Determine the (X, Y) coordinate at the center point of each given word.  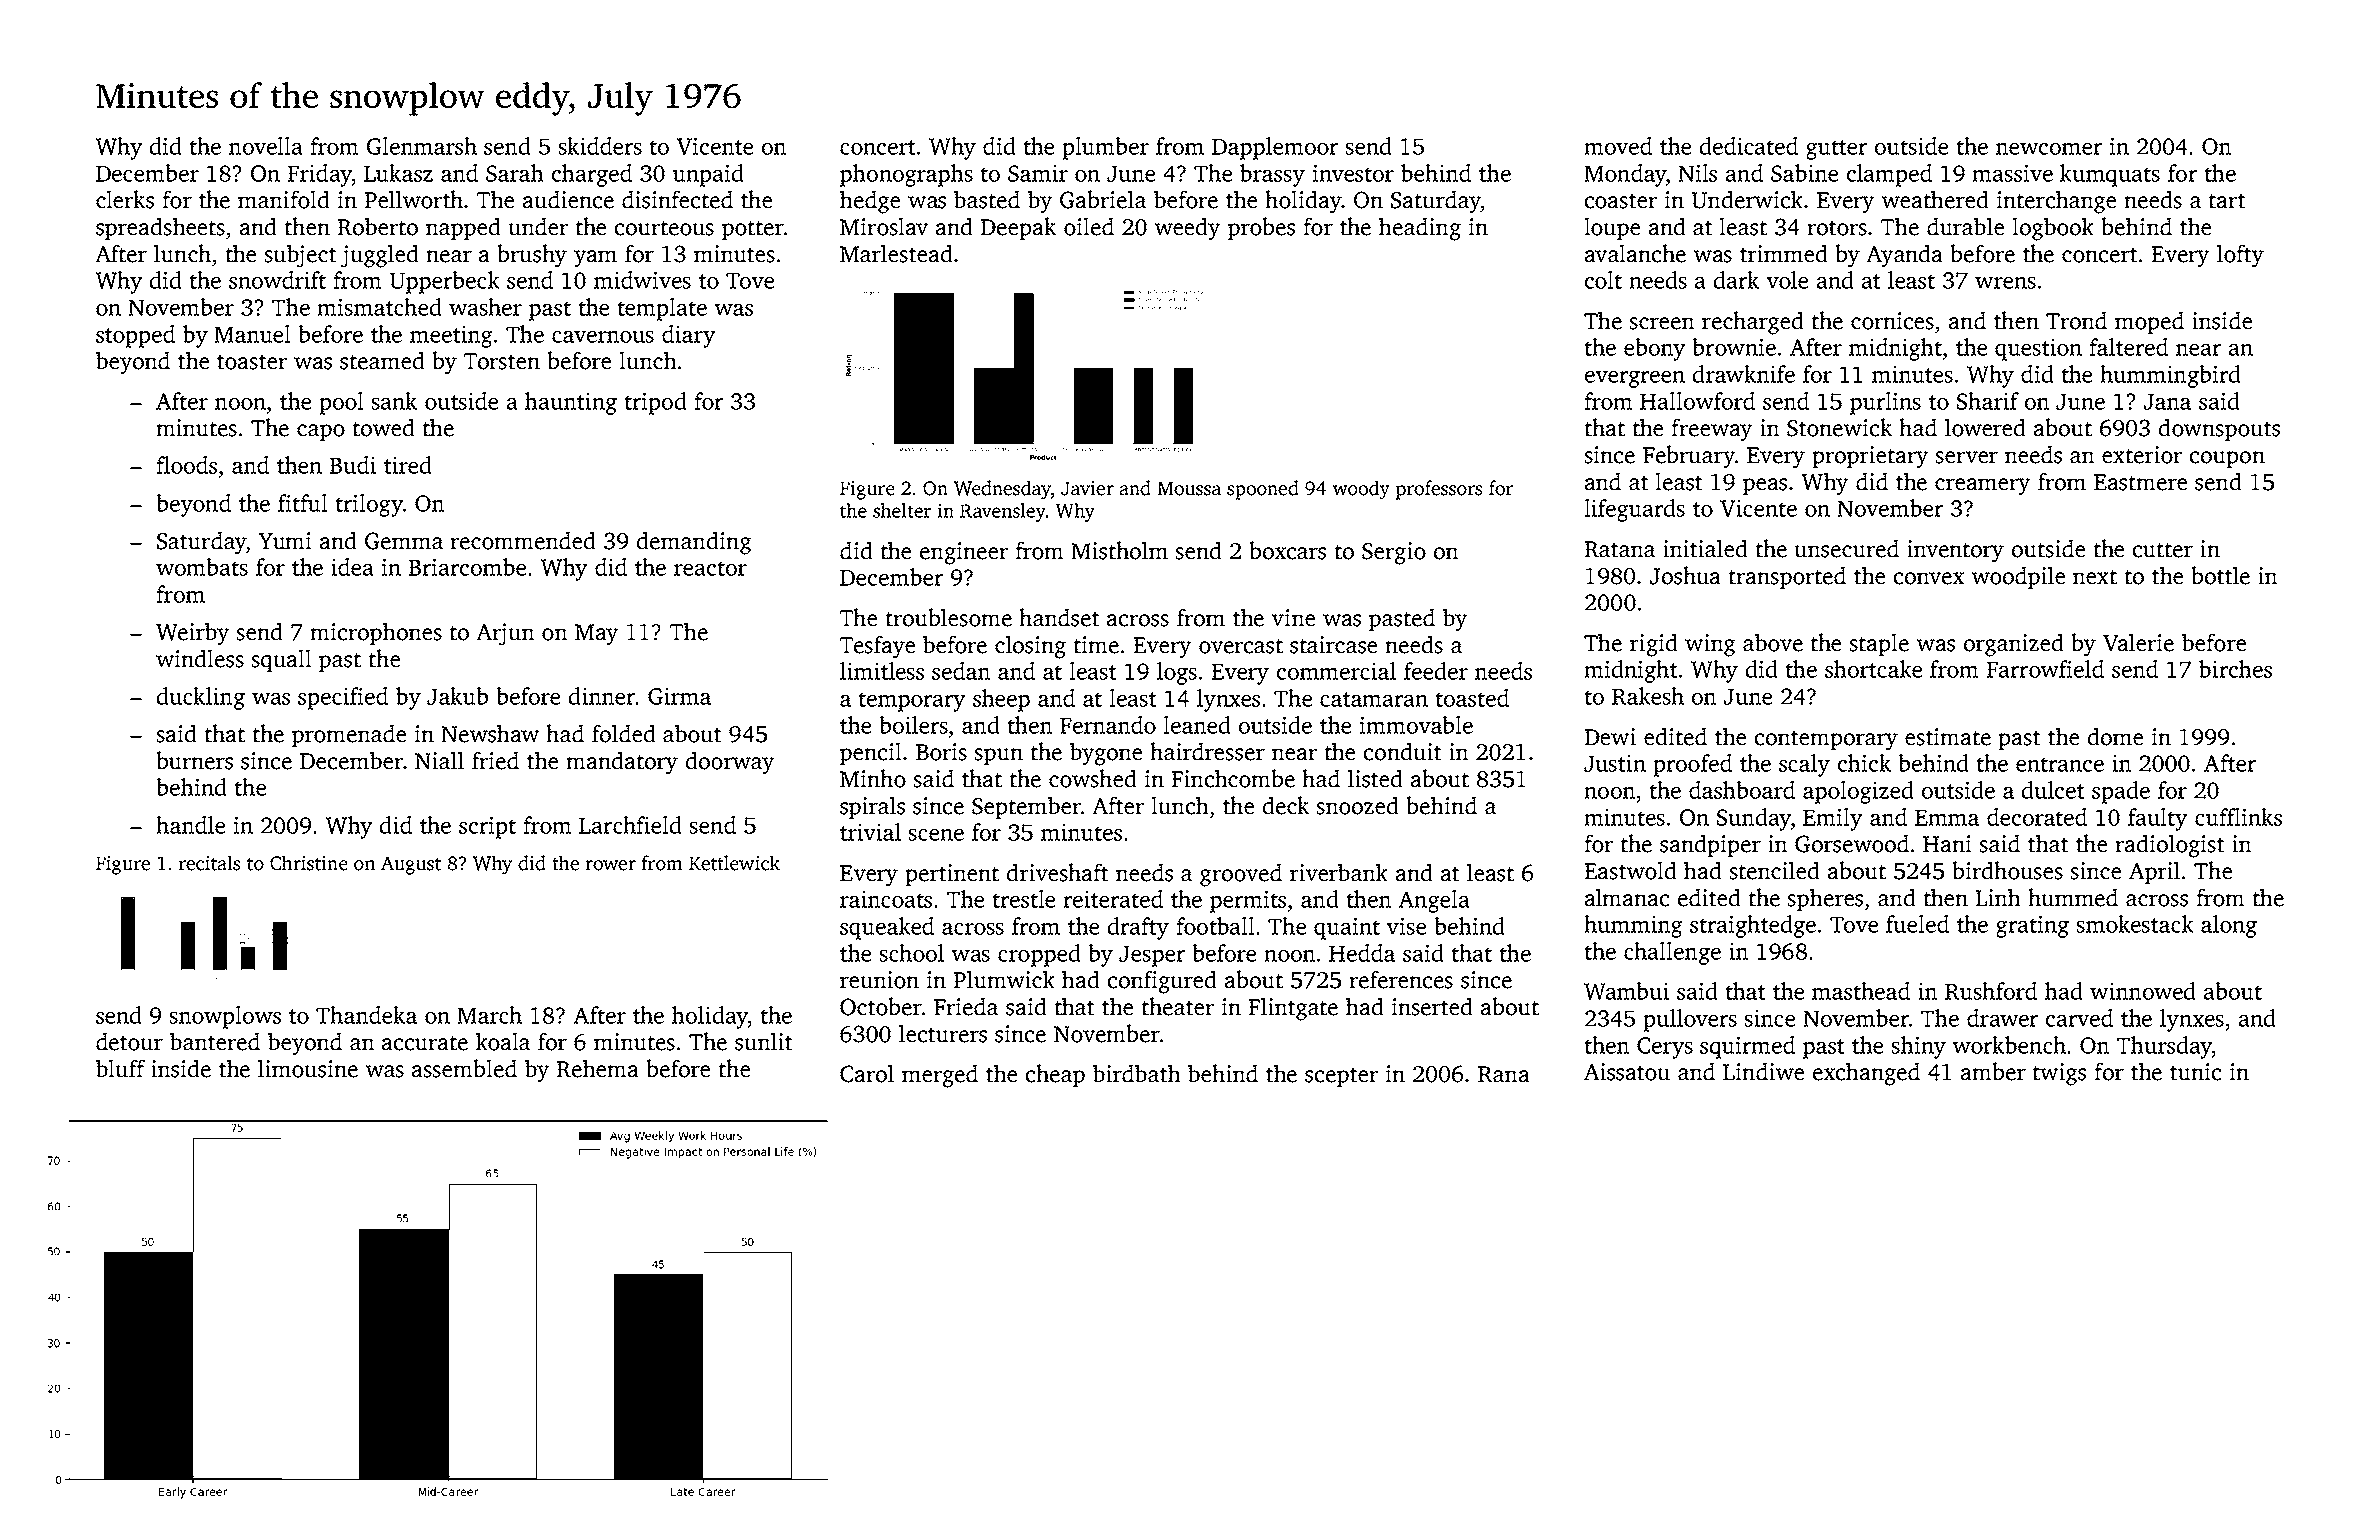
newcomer (2049, 149)
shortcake (1873, 669)
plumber (1105, 148)
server (1967, 457)
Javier (1087, 488)
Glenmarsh (422, 146)
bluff (120, 1068)
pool (341, 403)
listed (1375, 778)
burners (194, 760)
